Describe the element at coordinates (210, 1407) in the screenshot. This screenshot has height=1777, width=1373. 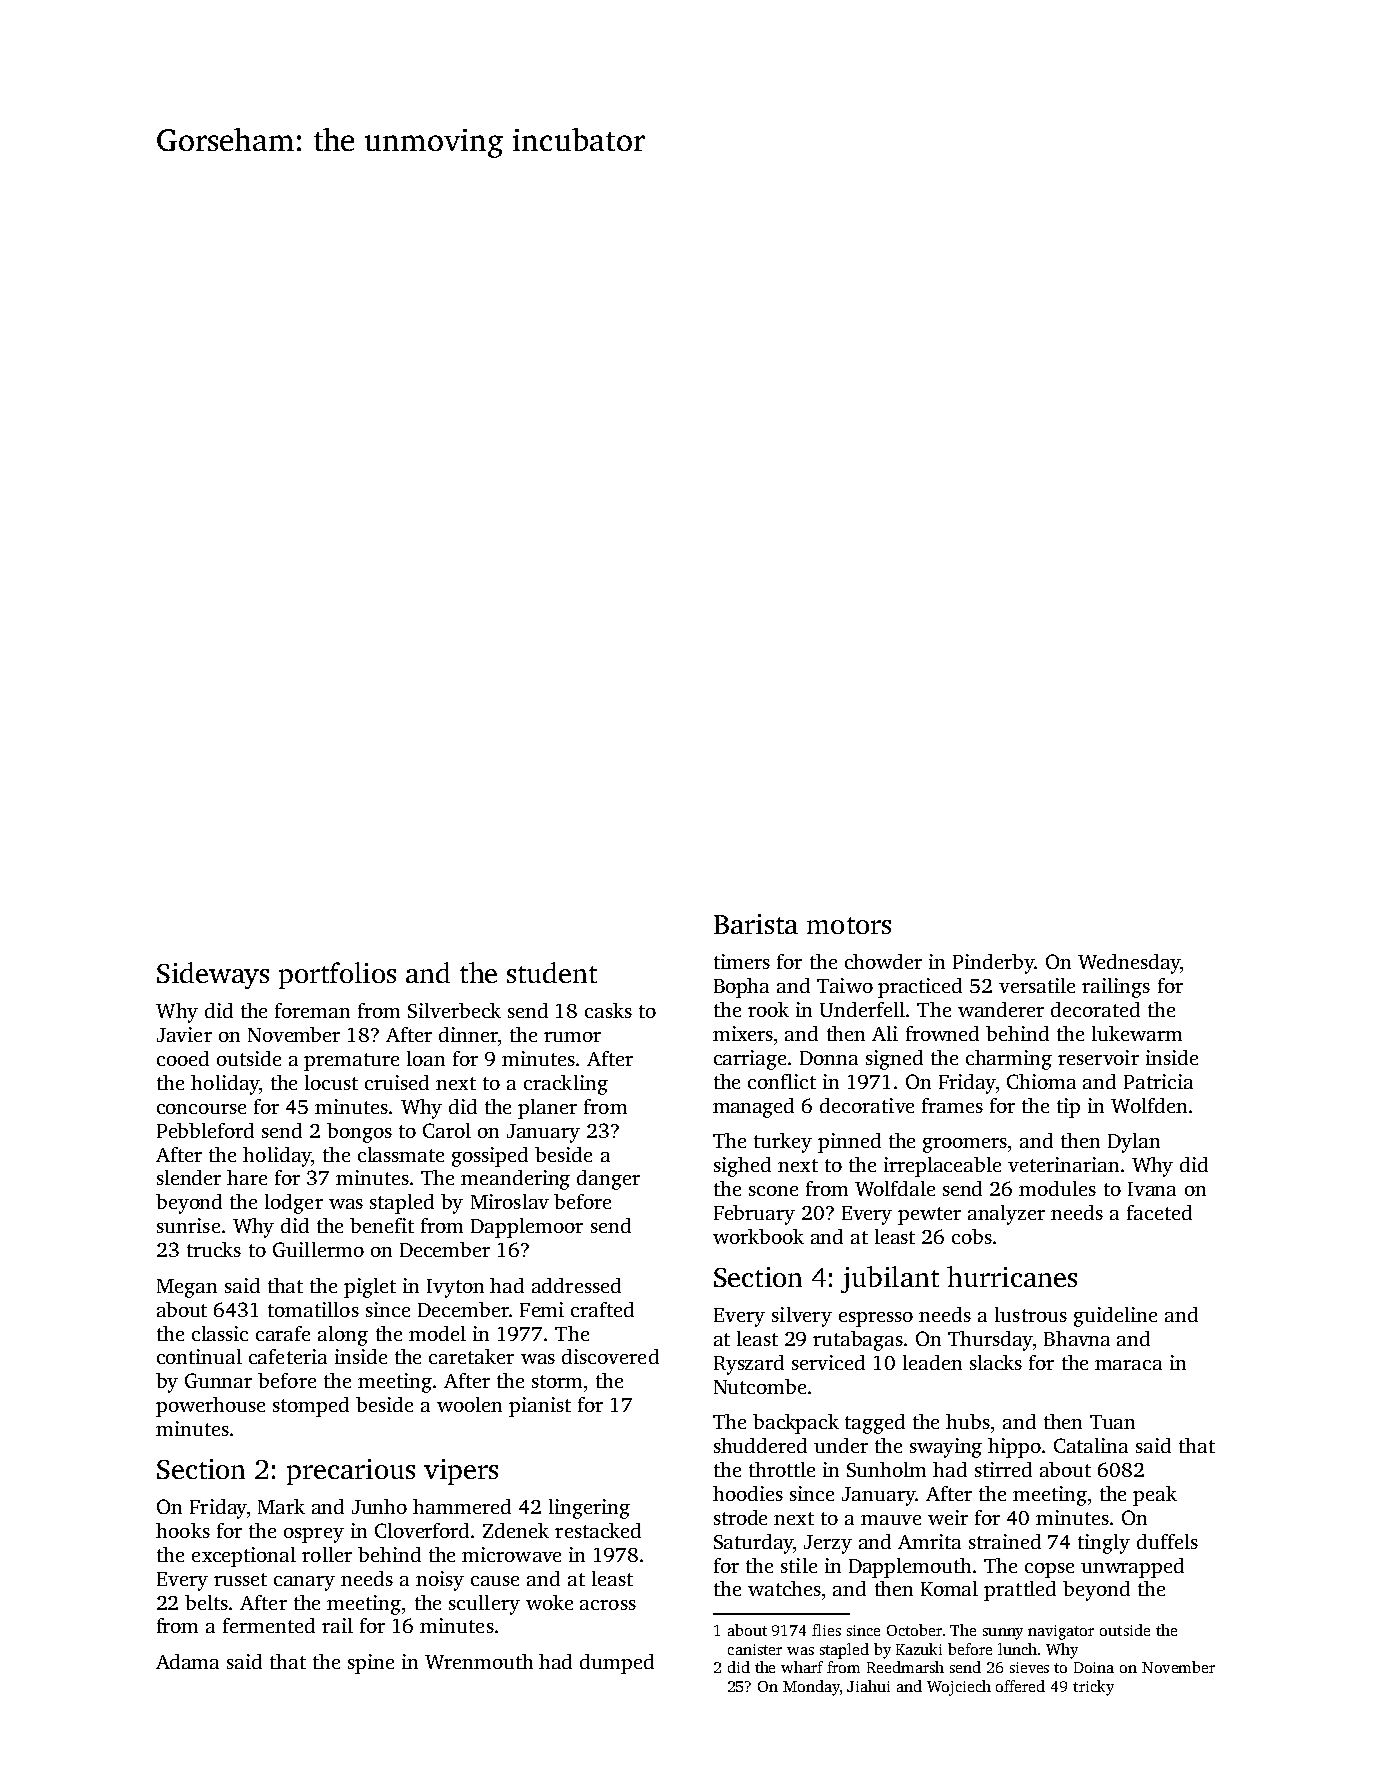
I see `powerhouse` at that location.
